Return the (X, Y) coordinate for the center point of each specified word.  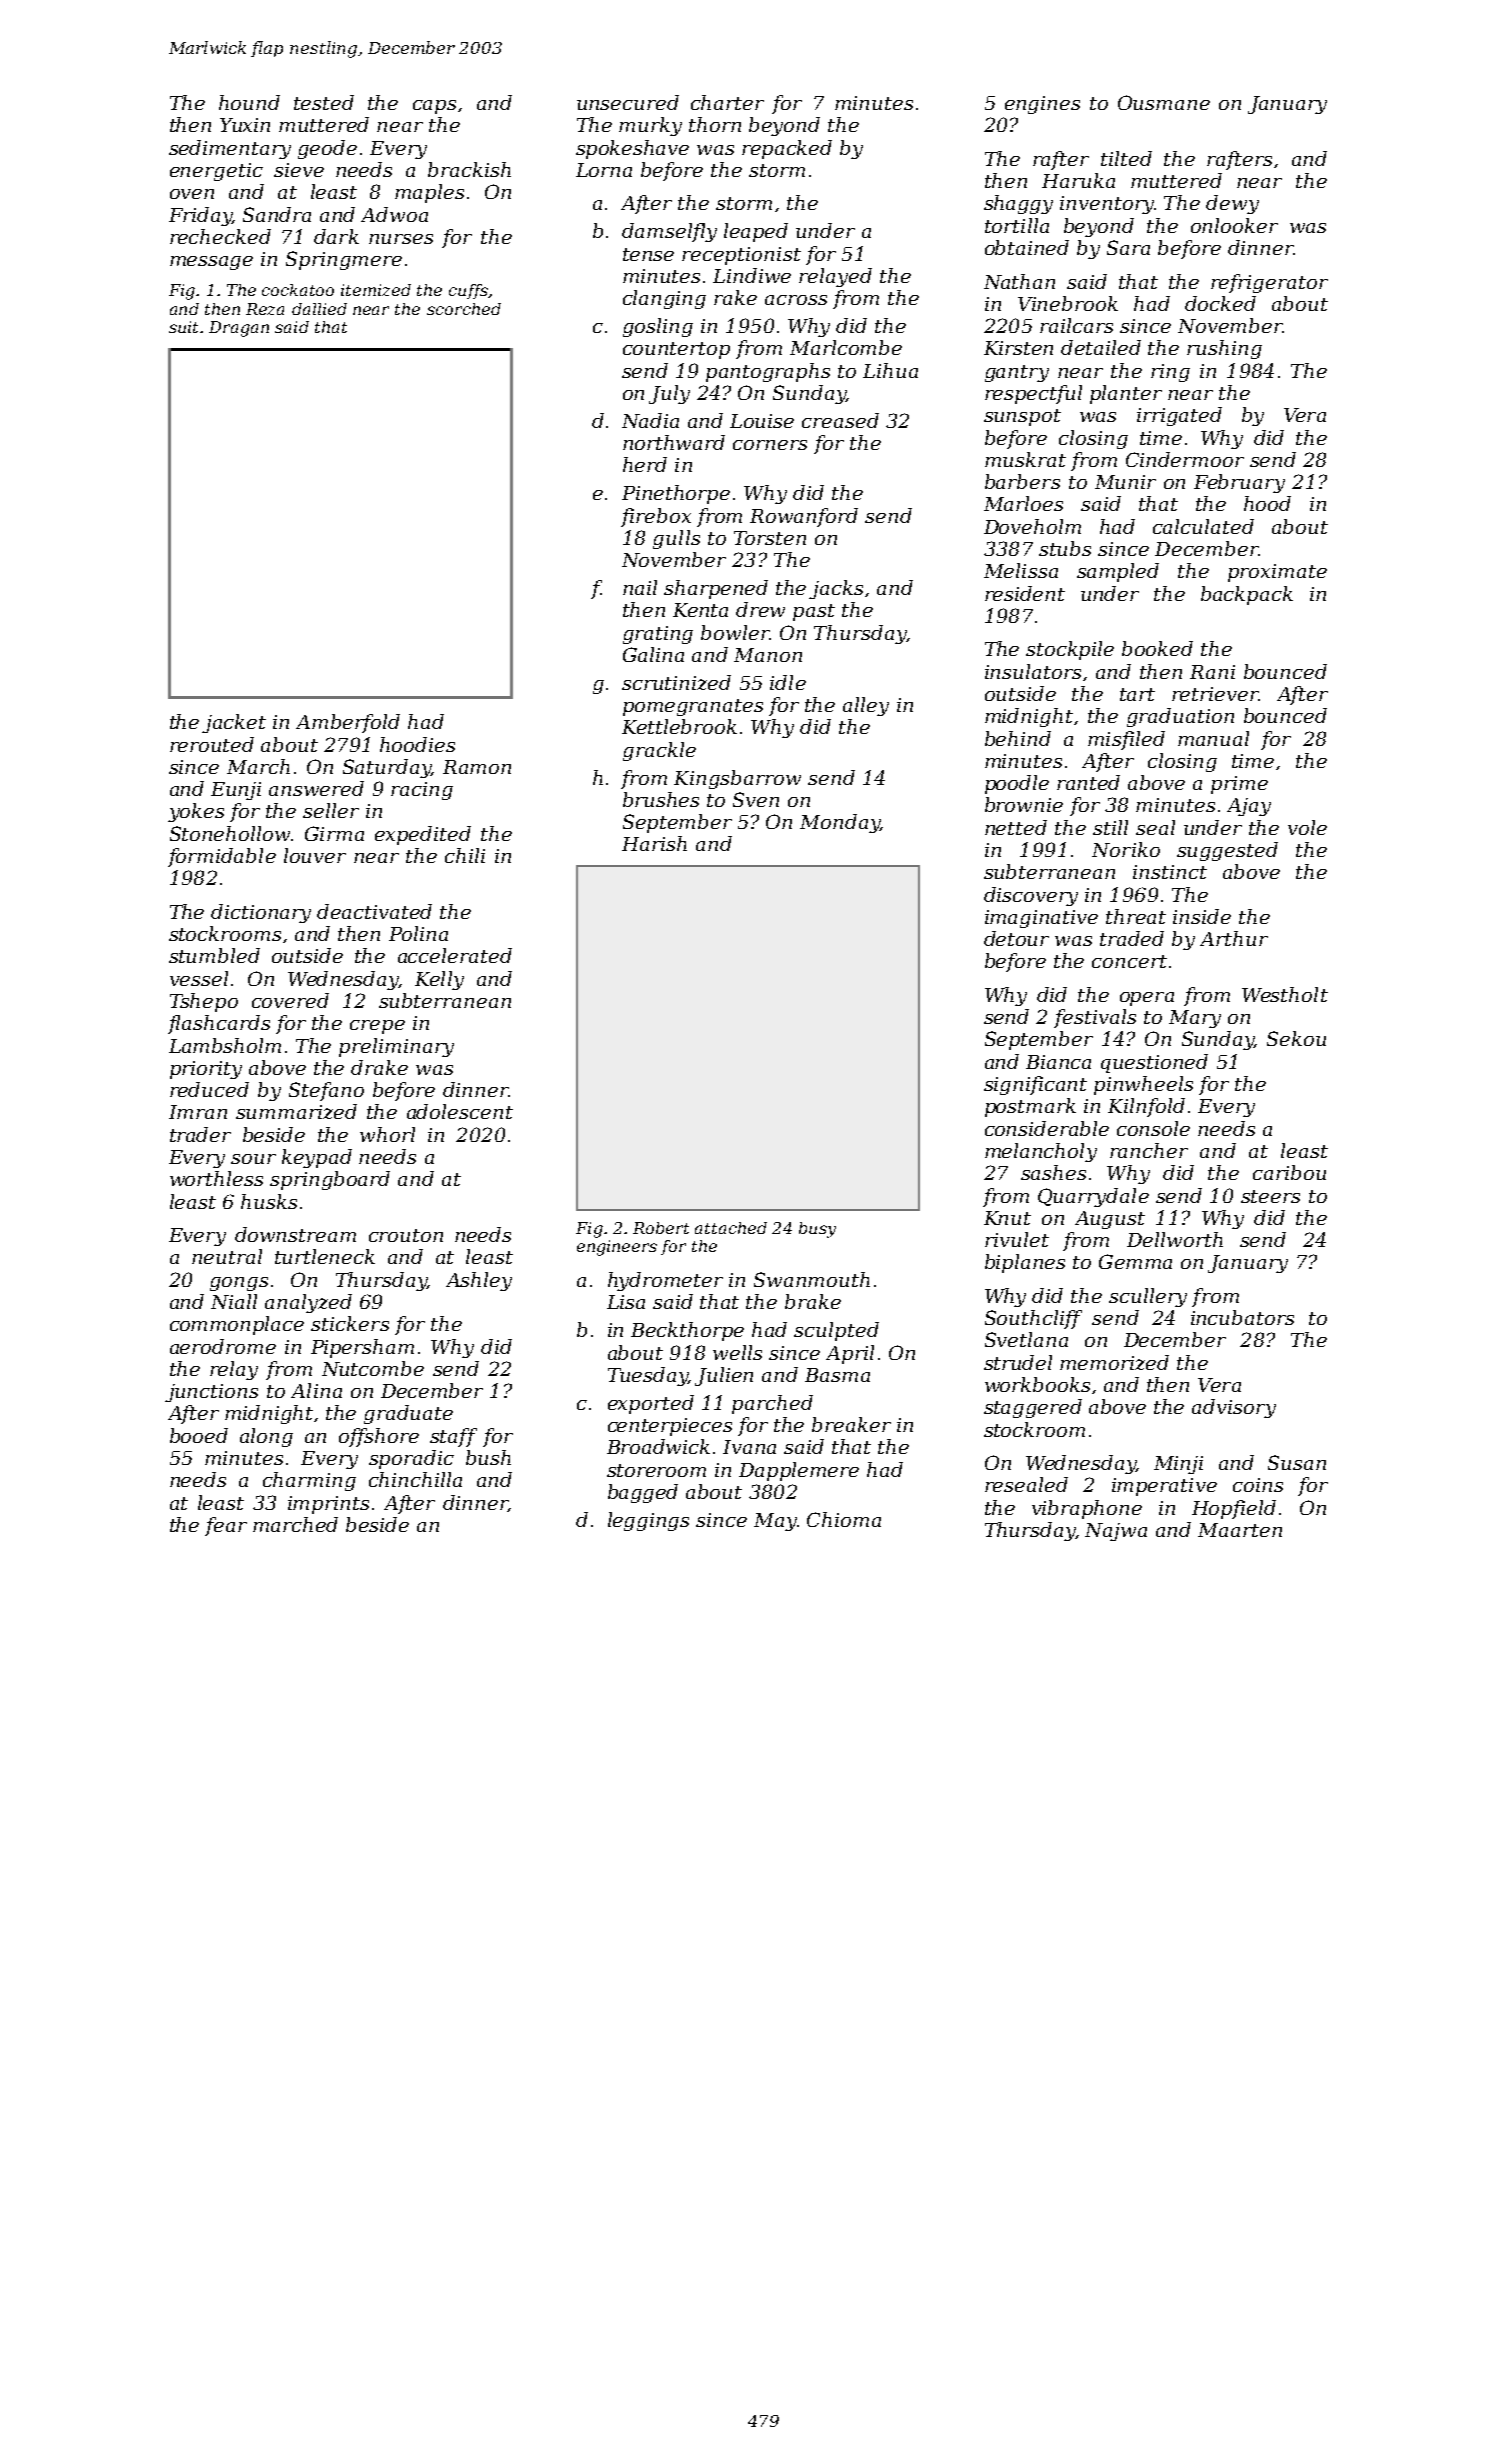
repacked (787, 149)
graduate (408, 1414)
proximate (1277, 573)
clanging (664, 299)
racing (422, 791)
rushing (1224, 349)
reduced (209, 1089)
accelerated (455, 955)
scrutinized (676, 682)
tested (324, 102)
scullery (1148, 1297)
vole (1307, 827)
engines (1042, 105)
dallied (319, 309)
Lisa (626, 1302)
